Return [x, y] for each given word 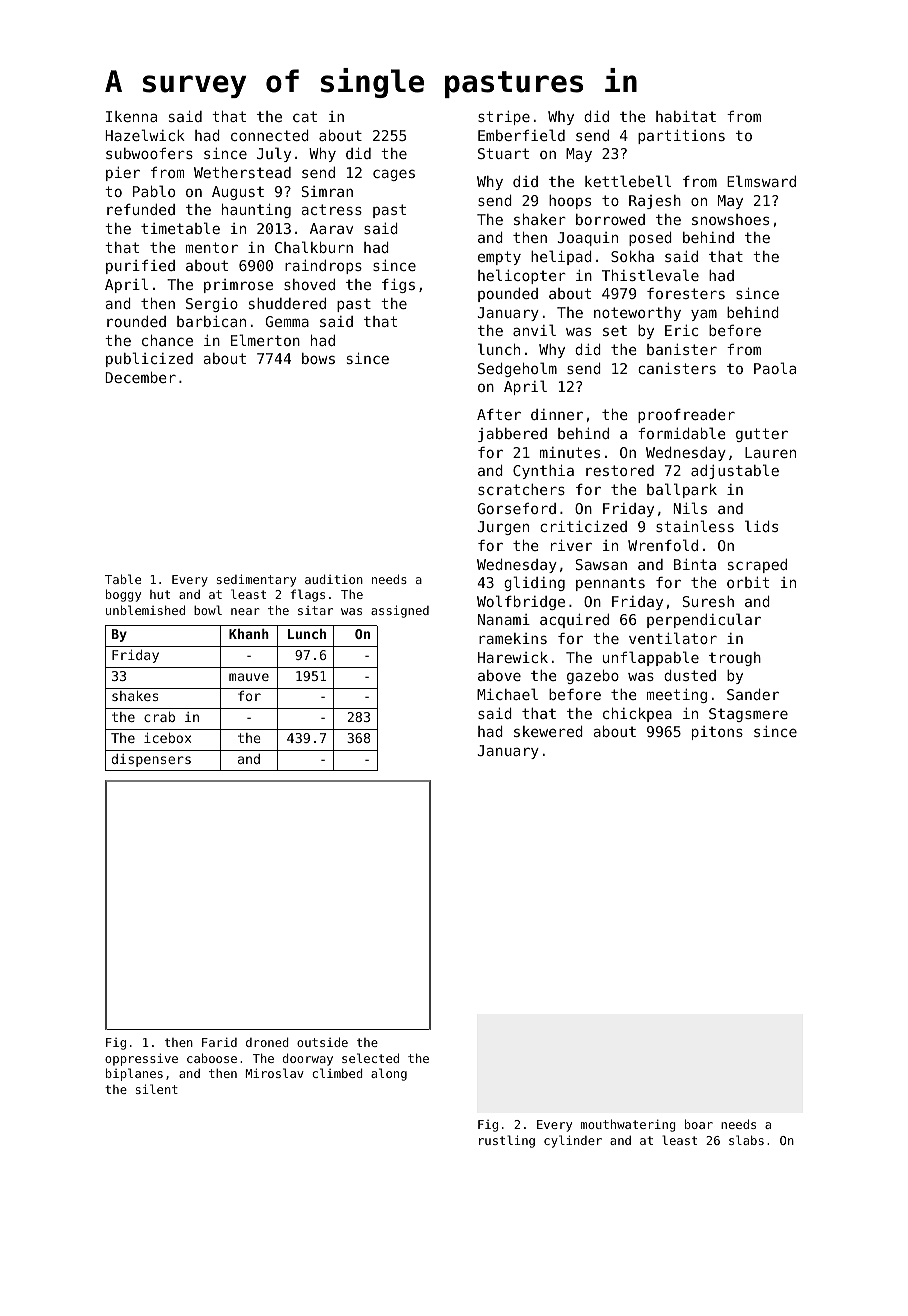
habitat [686, 116]
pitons [717, 733]
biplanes [134, 1074]
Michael [507, 694]
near [245, 611]
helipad [561, 257]
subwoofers [149, 153]
